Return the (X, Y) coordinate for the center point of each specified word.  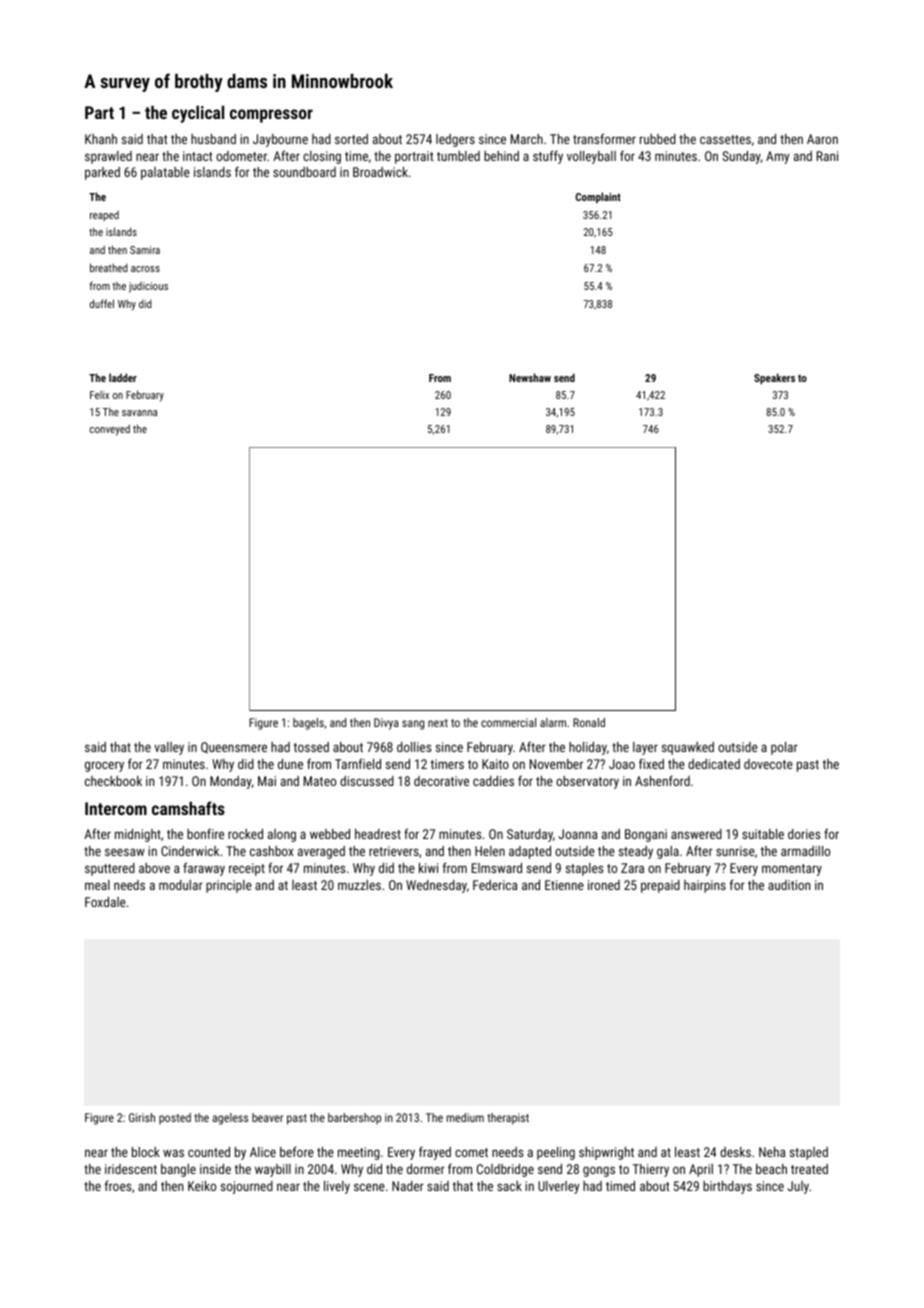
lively (337, 1187)
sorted (351, 139)
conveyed (110, 430)
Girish (142, 1117)
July (798, 1187)
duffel (102, 303)
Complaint (598, 198)
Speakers (774, 379)
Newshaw (530, 377)
